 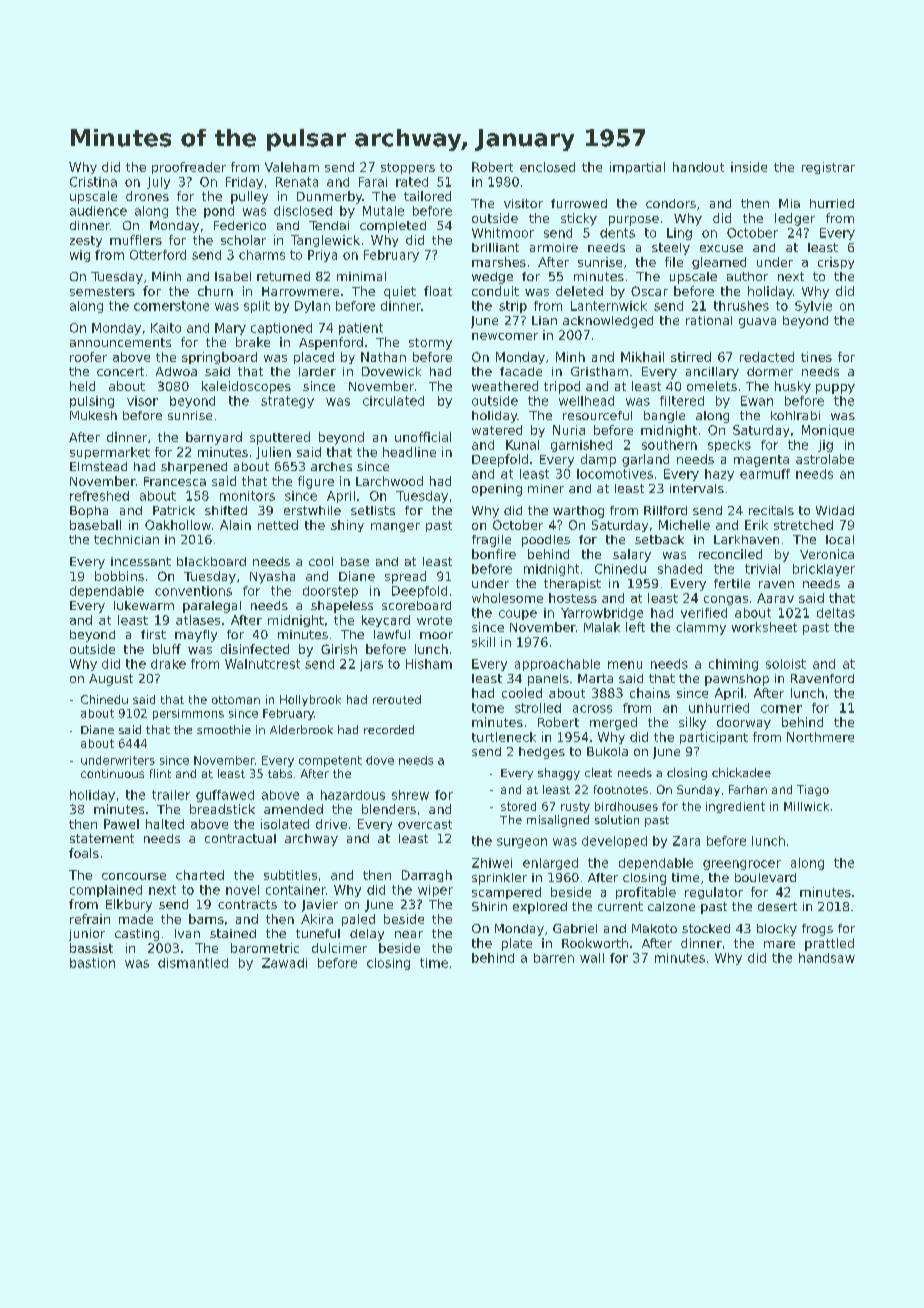 What do you see at coordinates (147, 196) in the page?
I see `drones` at bounding box center [147, 196].
